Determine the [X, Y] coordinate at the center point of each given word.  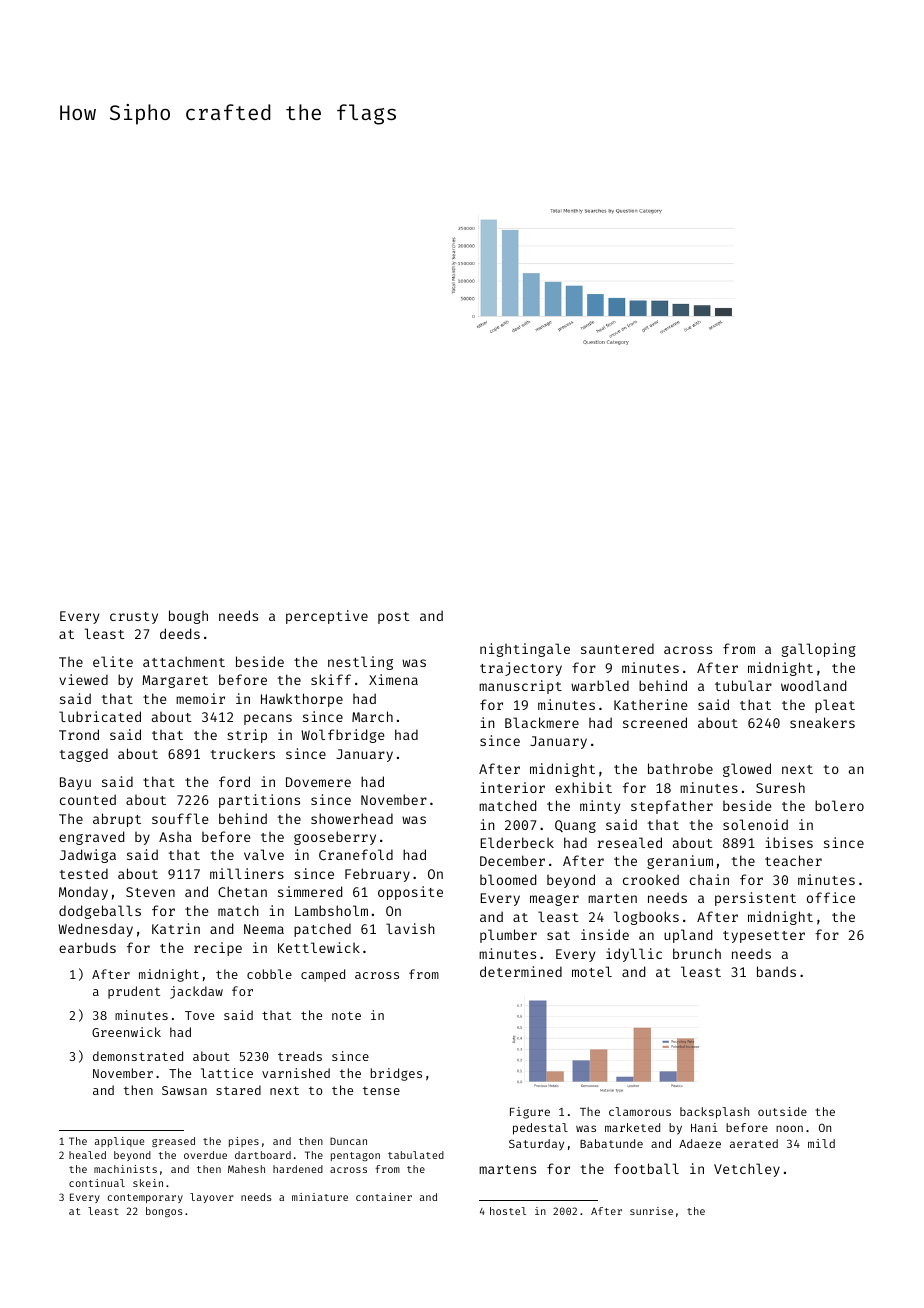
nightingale [525, 650]
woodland [813, 685]
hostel [508, 1211]
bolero [839, 805]
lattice [227, 1073]
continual [97, 1183]
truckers [243, 753]
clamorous [640, 1111]
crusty [134, 618]
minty [600, 807]
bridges [396, 1074]
